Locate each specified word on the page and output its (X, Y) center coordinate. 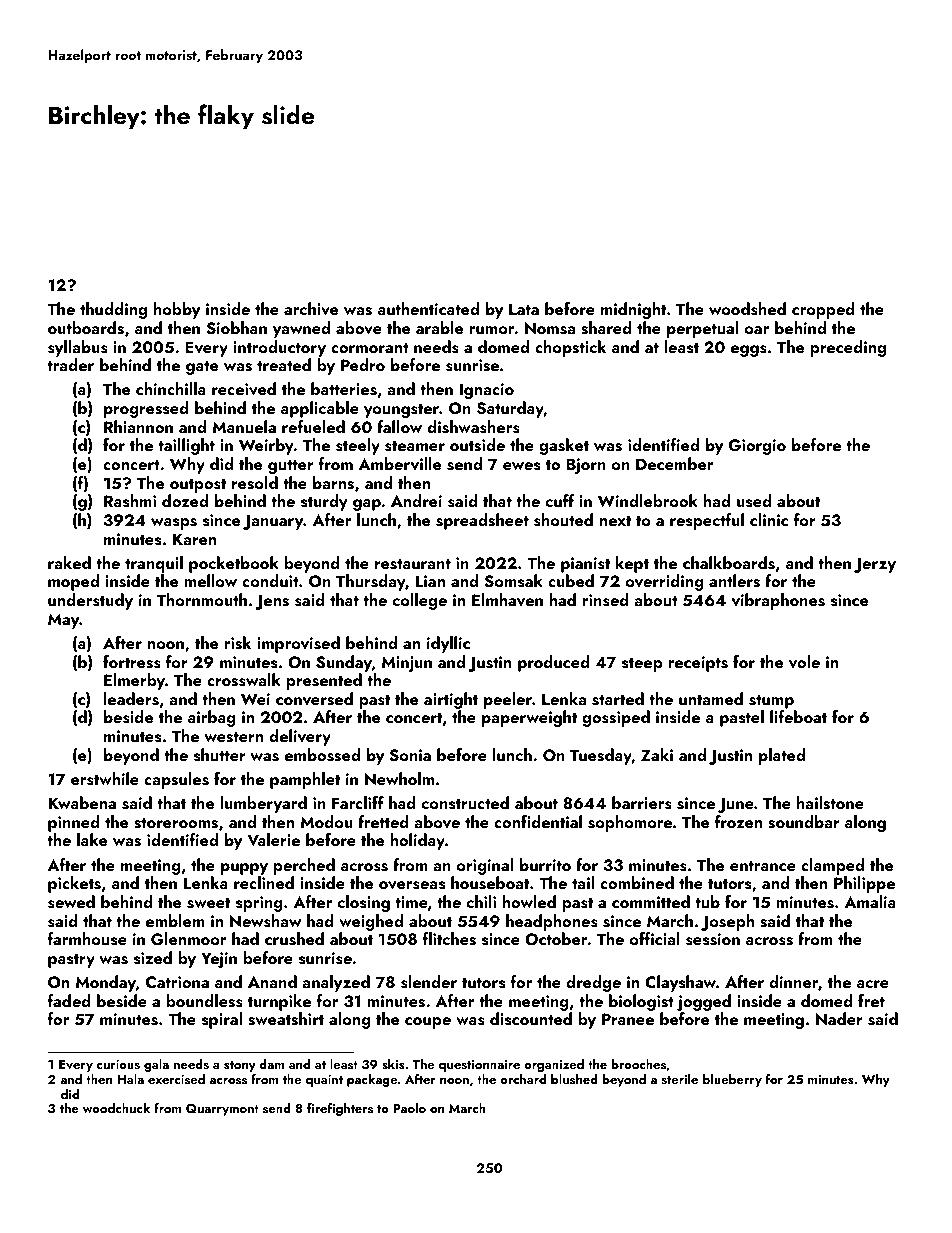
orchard (523, 1079)
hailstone (830, 803)
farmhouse (87, 939)
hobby (177, 310)
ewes (521, 466)
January (273, 522)
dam (271, 1064)
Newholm (399, 778)
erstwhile (105, 779)
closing (364, 903)
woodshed (747, 309)
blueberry (732, 1080)
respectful (707, 521)
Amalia (870, 901)
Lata (524, 309)
